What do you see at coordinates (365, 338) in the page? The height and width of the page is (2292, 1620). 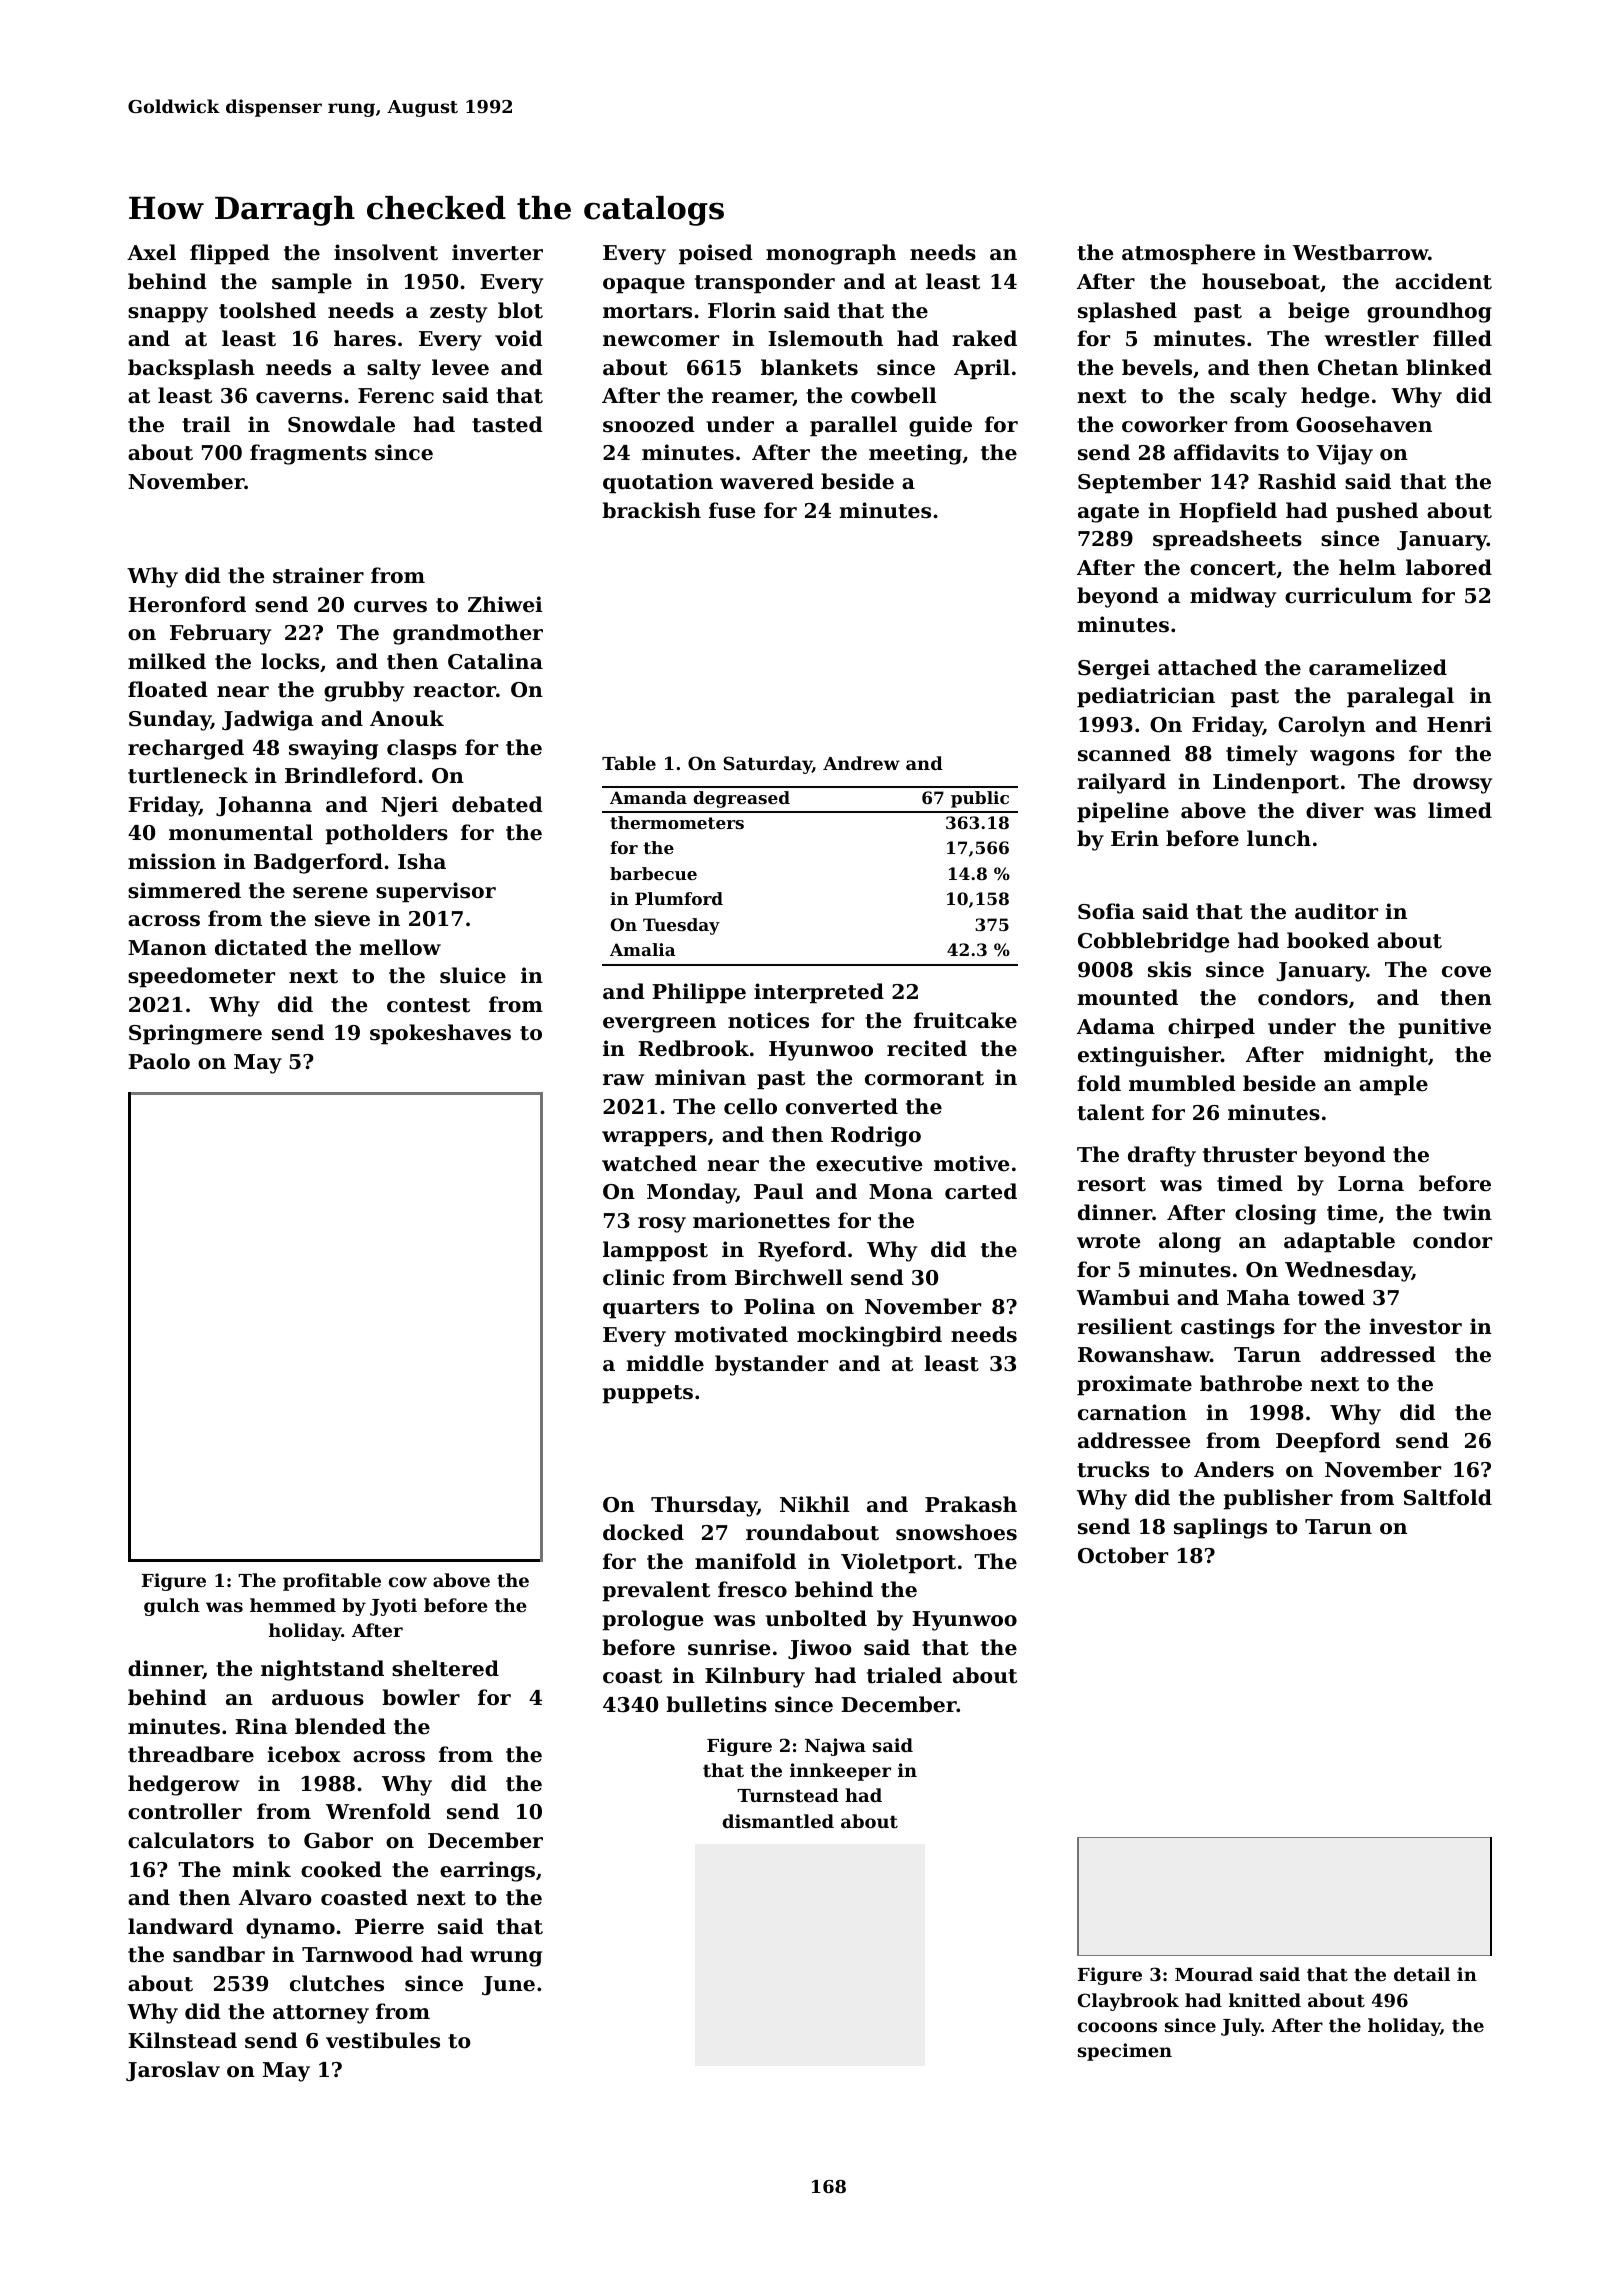 I see `hares` at bounding box center [365, 338].
